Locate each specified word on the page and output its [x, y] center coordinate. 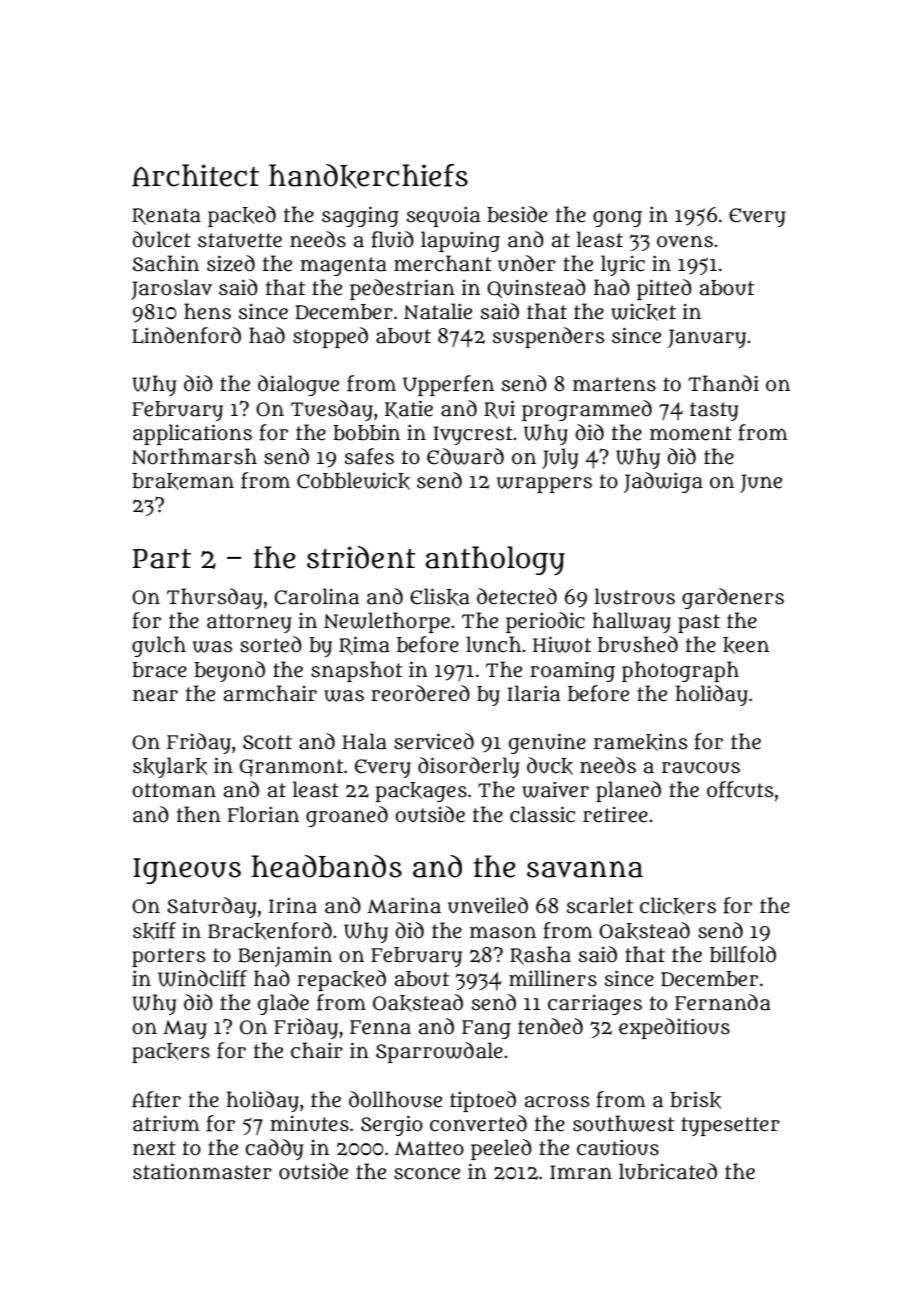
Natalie [438, 311]
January [707, 338]
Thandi [723, 383]
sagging [360, 216]
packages [421, 792]
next [154, 1148]
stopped [330, 337]
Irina [293, 905]
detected [517, 596]
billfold [743, 954]
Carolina [316, 596]
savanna [585, 869]
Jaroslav [171, 289]
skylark [170, 767]
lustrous [635, 596]
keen [746, 645]
